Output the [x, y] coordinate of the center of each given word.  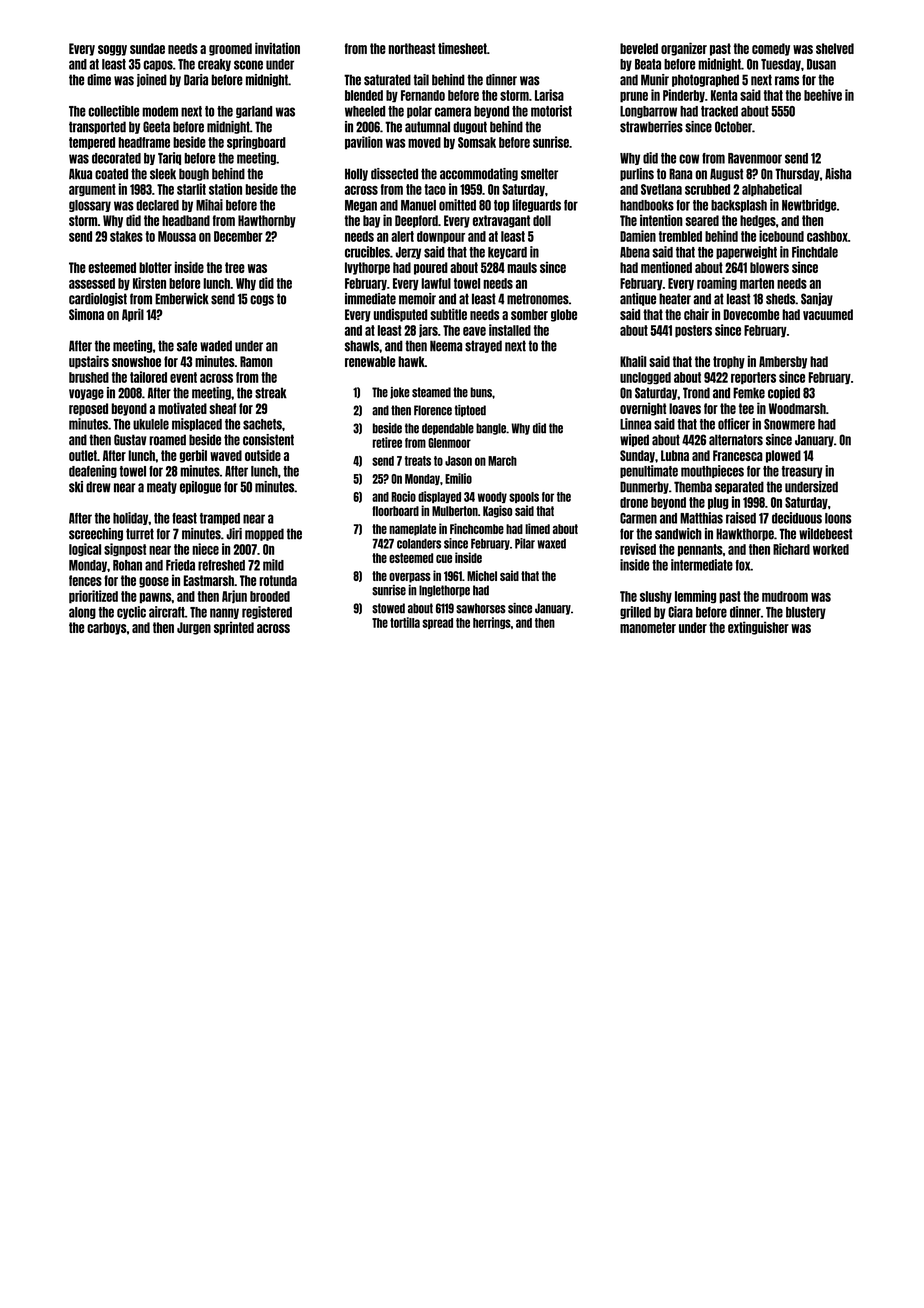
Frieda [180, 565]
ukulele [151, 424]
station [225, 189]
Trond [696, 393]
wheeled [365, 111]
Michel [482, 575]
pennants [700, 550]
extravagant [501, 221]
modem [160, 111]
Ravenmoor [755, 158]
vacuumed [828, 314]
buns [481, 392]
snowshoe [136, 361]
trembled [680, 236]
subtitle [448, 314]
